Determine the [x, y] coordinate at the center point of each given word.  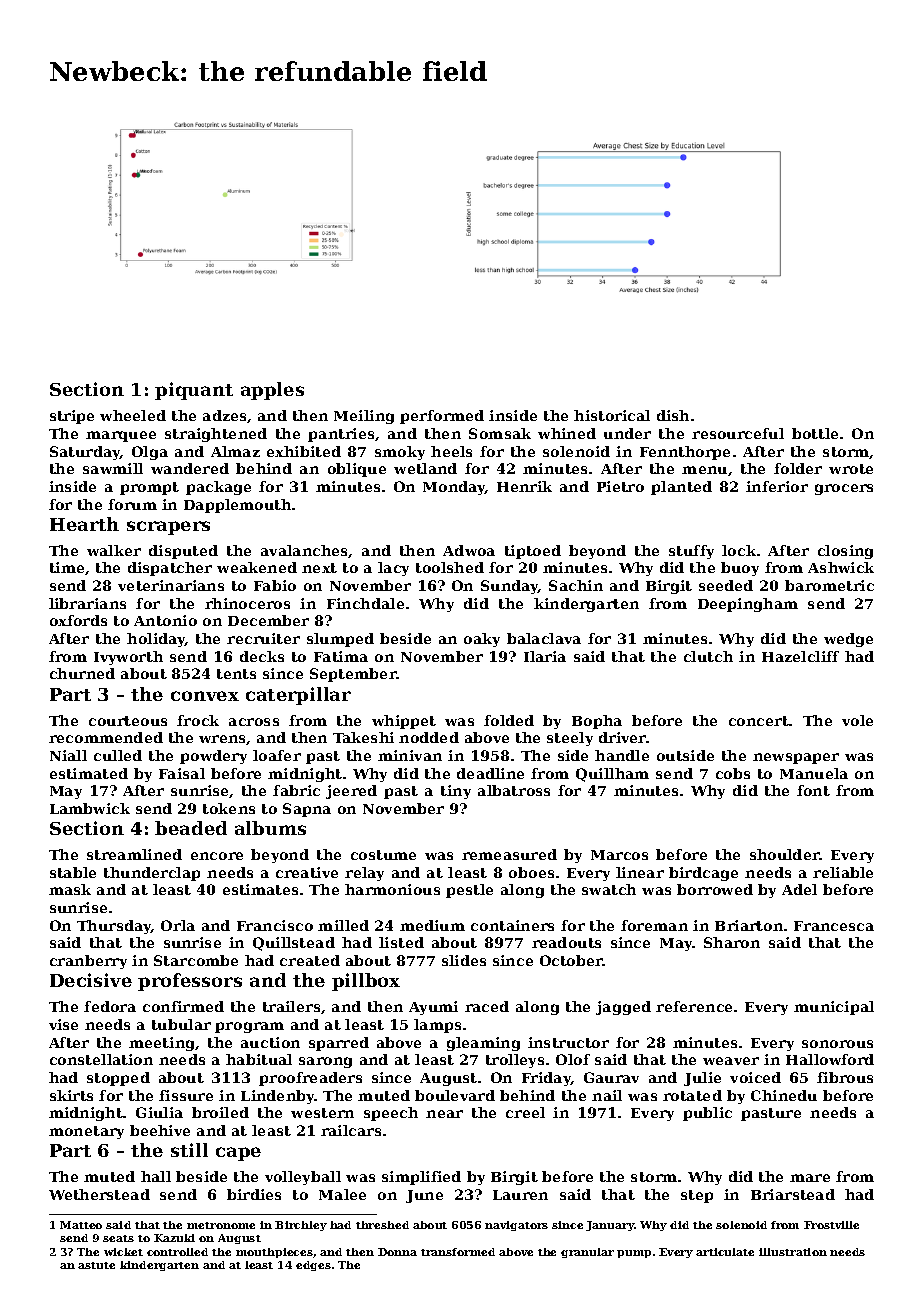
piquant [194, 391]
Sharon [732, 942]
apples [272, 391]
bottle [815, 433]
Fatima [341, 656]
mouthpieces [274, 1253]
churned [82, 673]
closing [845, 552]
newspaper [796, 758]
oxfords [78, 620]
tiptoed [533, 552]
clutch [708, 656]
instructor [568, 1042]
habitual [259, 1059]
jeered [351, 792]
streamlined [134, 854]
